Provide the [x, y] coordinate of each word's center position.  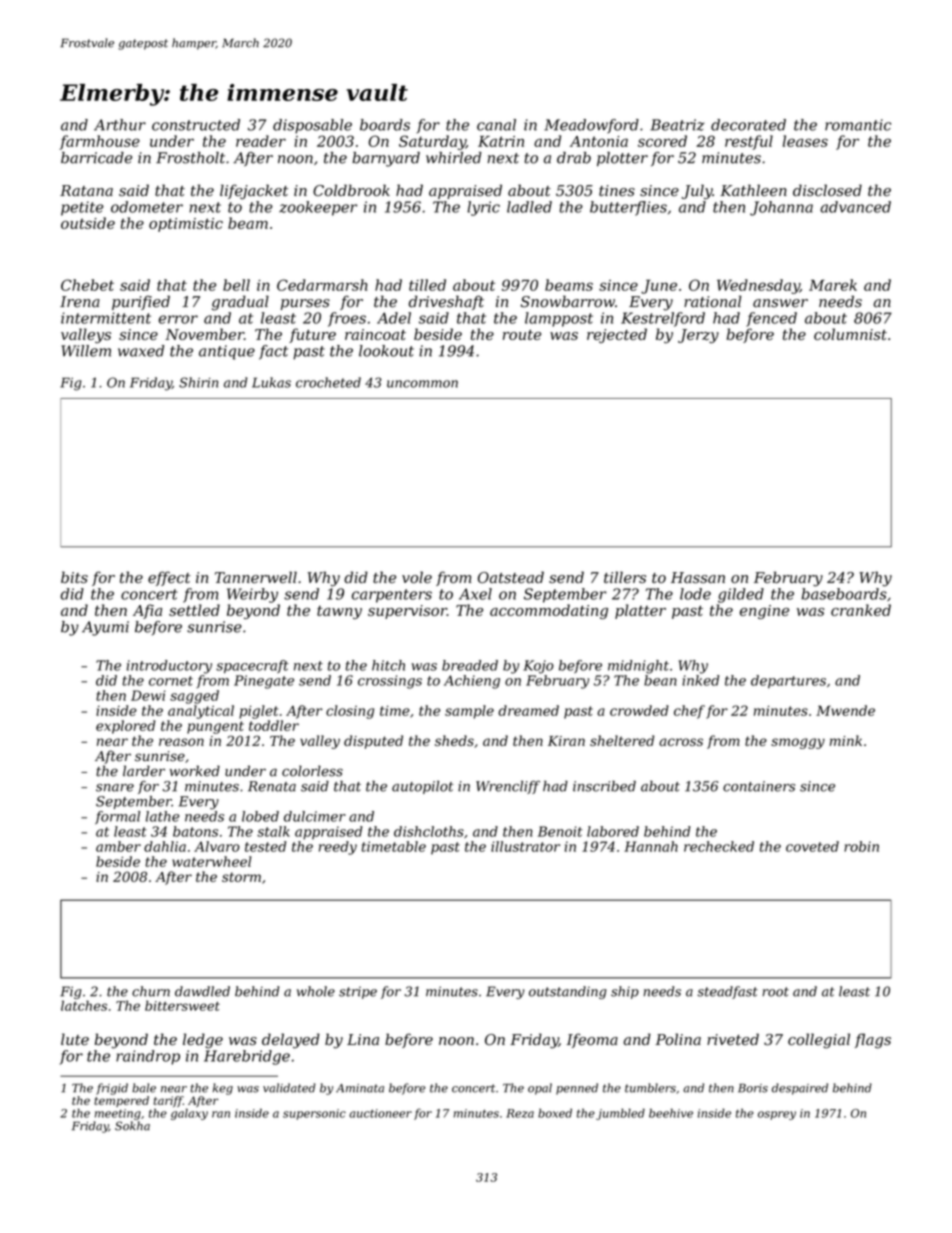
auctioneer [380, 1113]
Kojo [538, 667]
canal [496, 125]
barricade [96, 158]
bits [74, 577]
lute [75, 1039]
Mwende [845, 710]
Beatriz [677, 125]
